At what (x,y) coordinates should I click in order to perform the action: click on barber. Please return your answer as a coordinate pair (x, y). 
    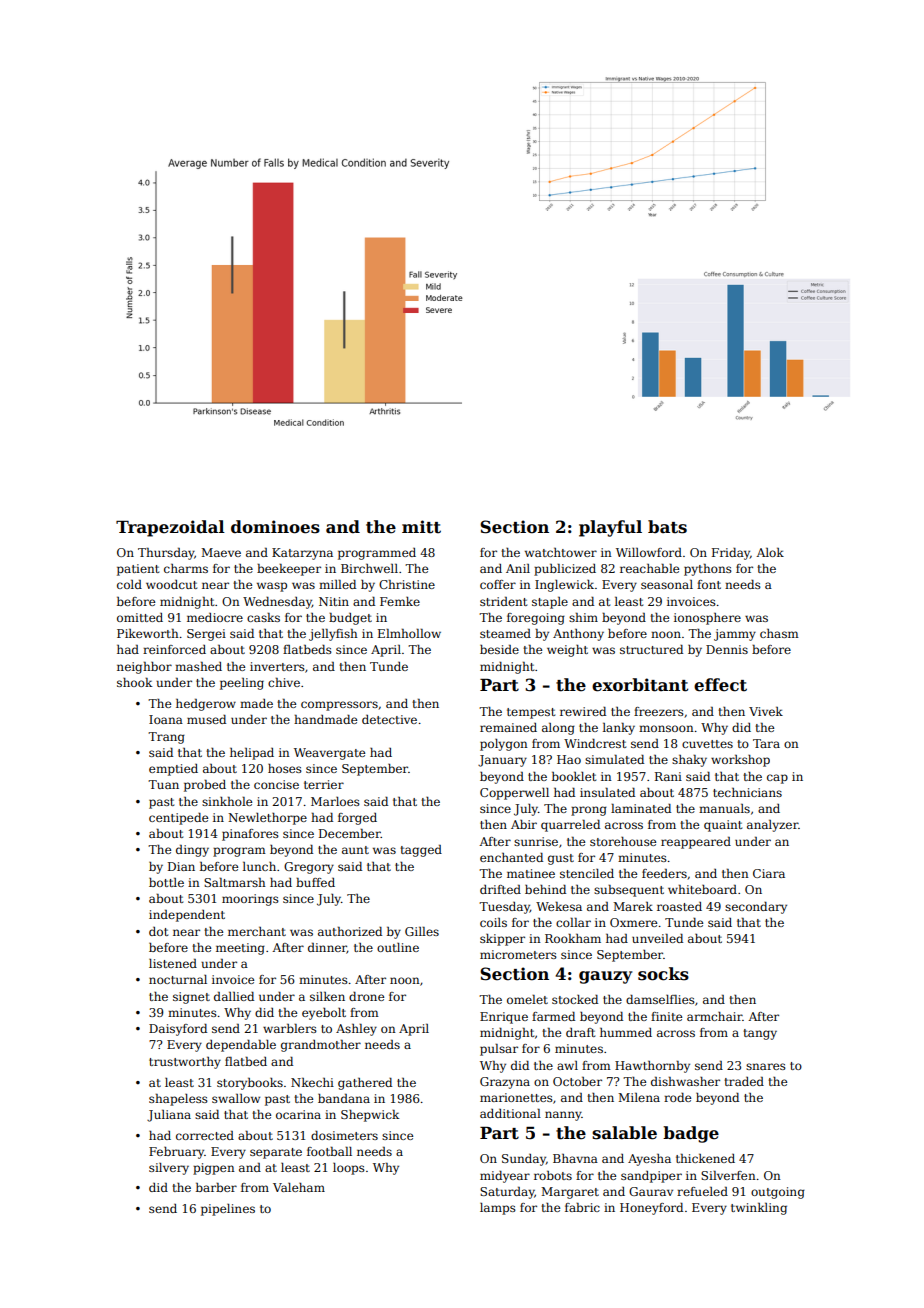
    Looking at the image, I should click on (216, 1187).
